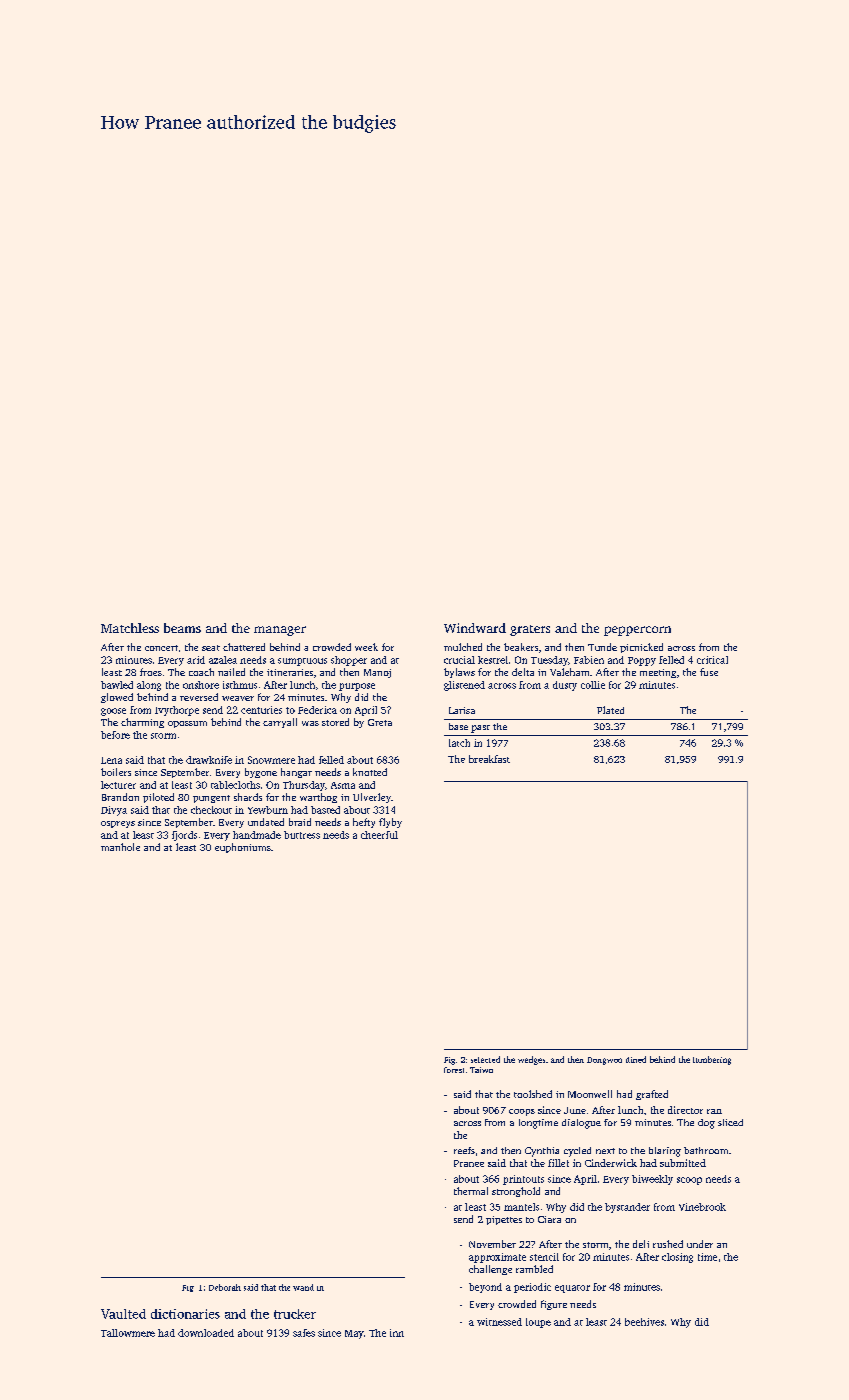 The image size is (849, 1400). What do you see at coordinates (248, 797) in the document?
I see `shards` at bounding box center [248, 797].
